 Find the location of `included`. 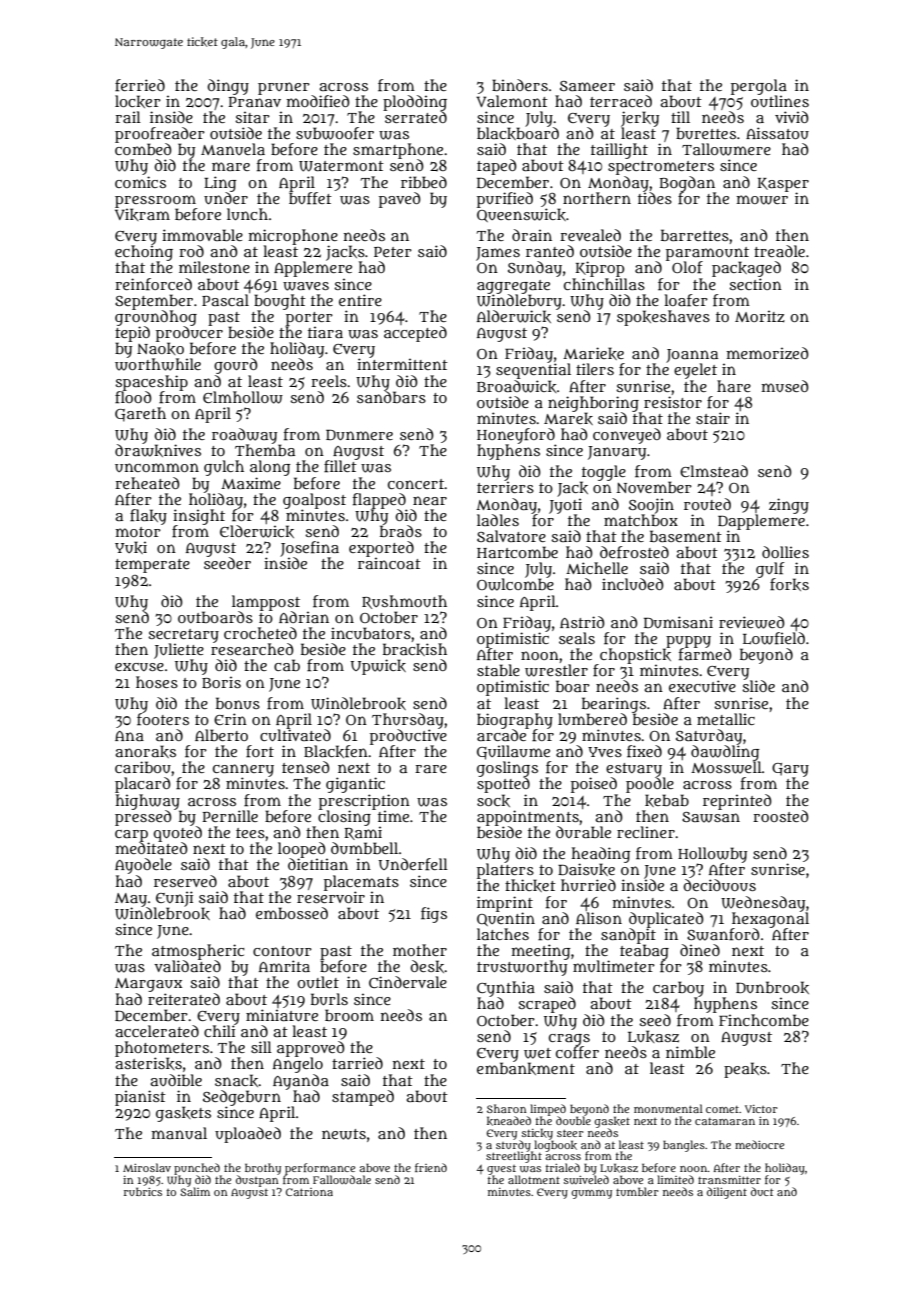

included is located at coordinates (633, 584).
